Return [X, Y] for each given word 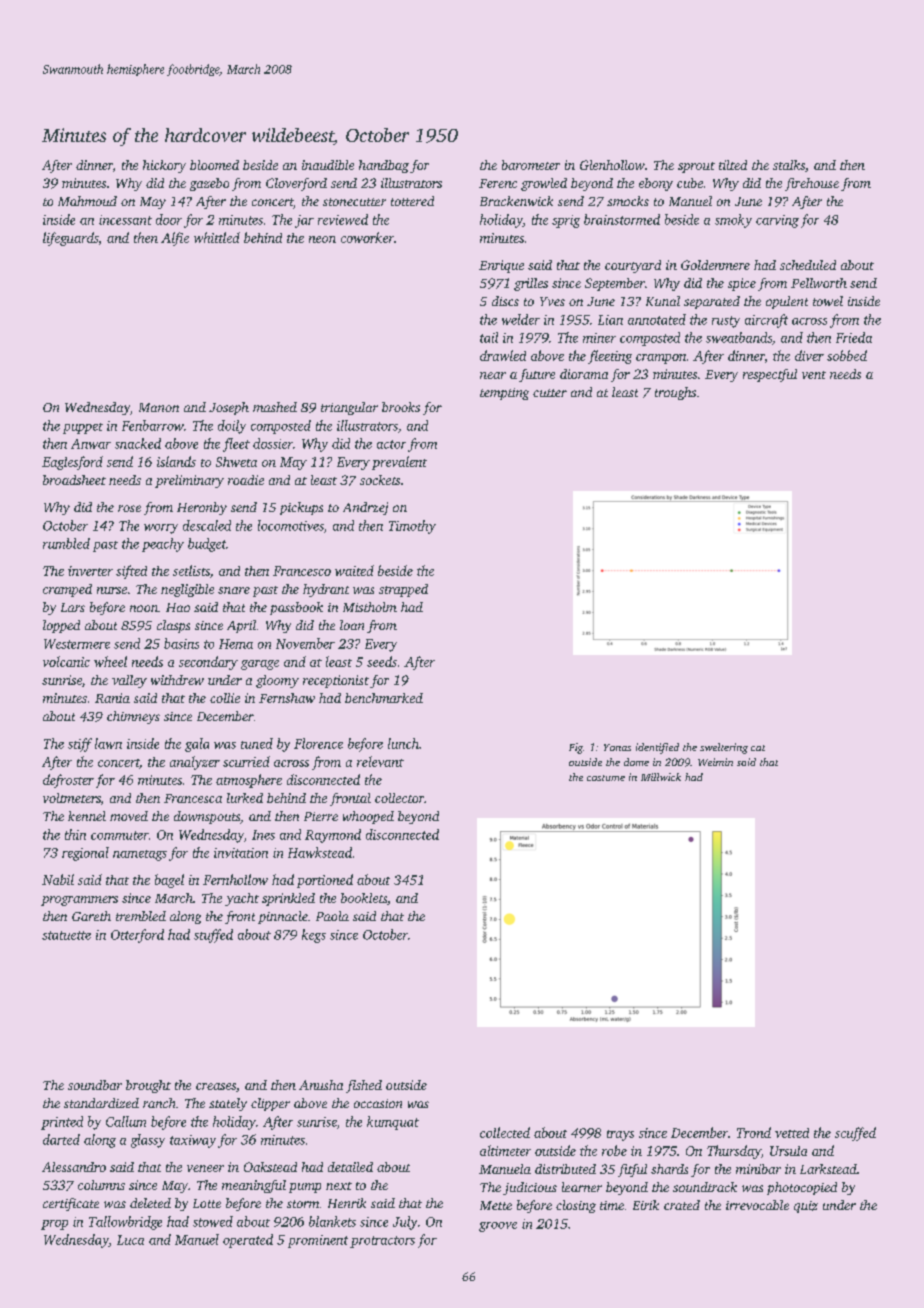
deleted [150, 1203]
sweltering [724, 748]
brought [148, 1086]
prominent [318, 1241]
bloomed [214, 165]
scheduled [808, 265]
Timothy [412, 527]
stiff [80, 745]
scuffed [855, 1134]
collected [505, 1132]
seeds [382, 661]
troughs [675, 393]
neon [322, 239]
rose [129, 508]
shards [669, 1169]
